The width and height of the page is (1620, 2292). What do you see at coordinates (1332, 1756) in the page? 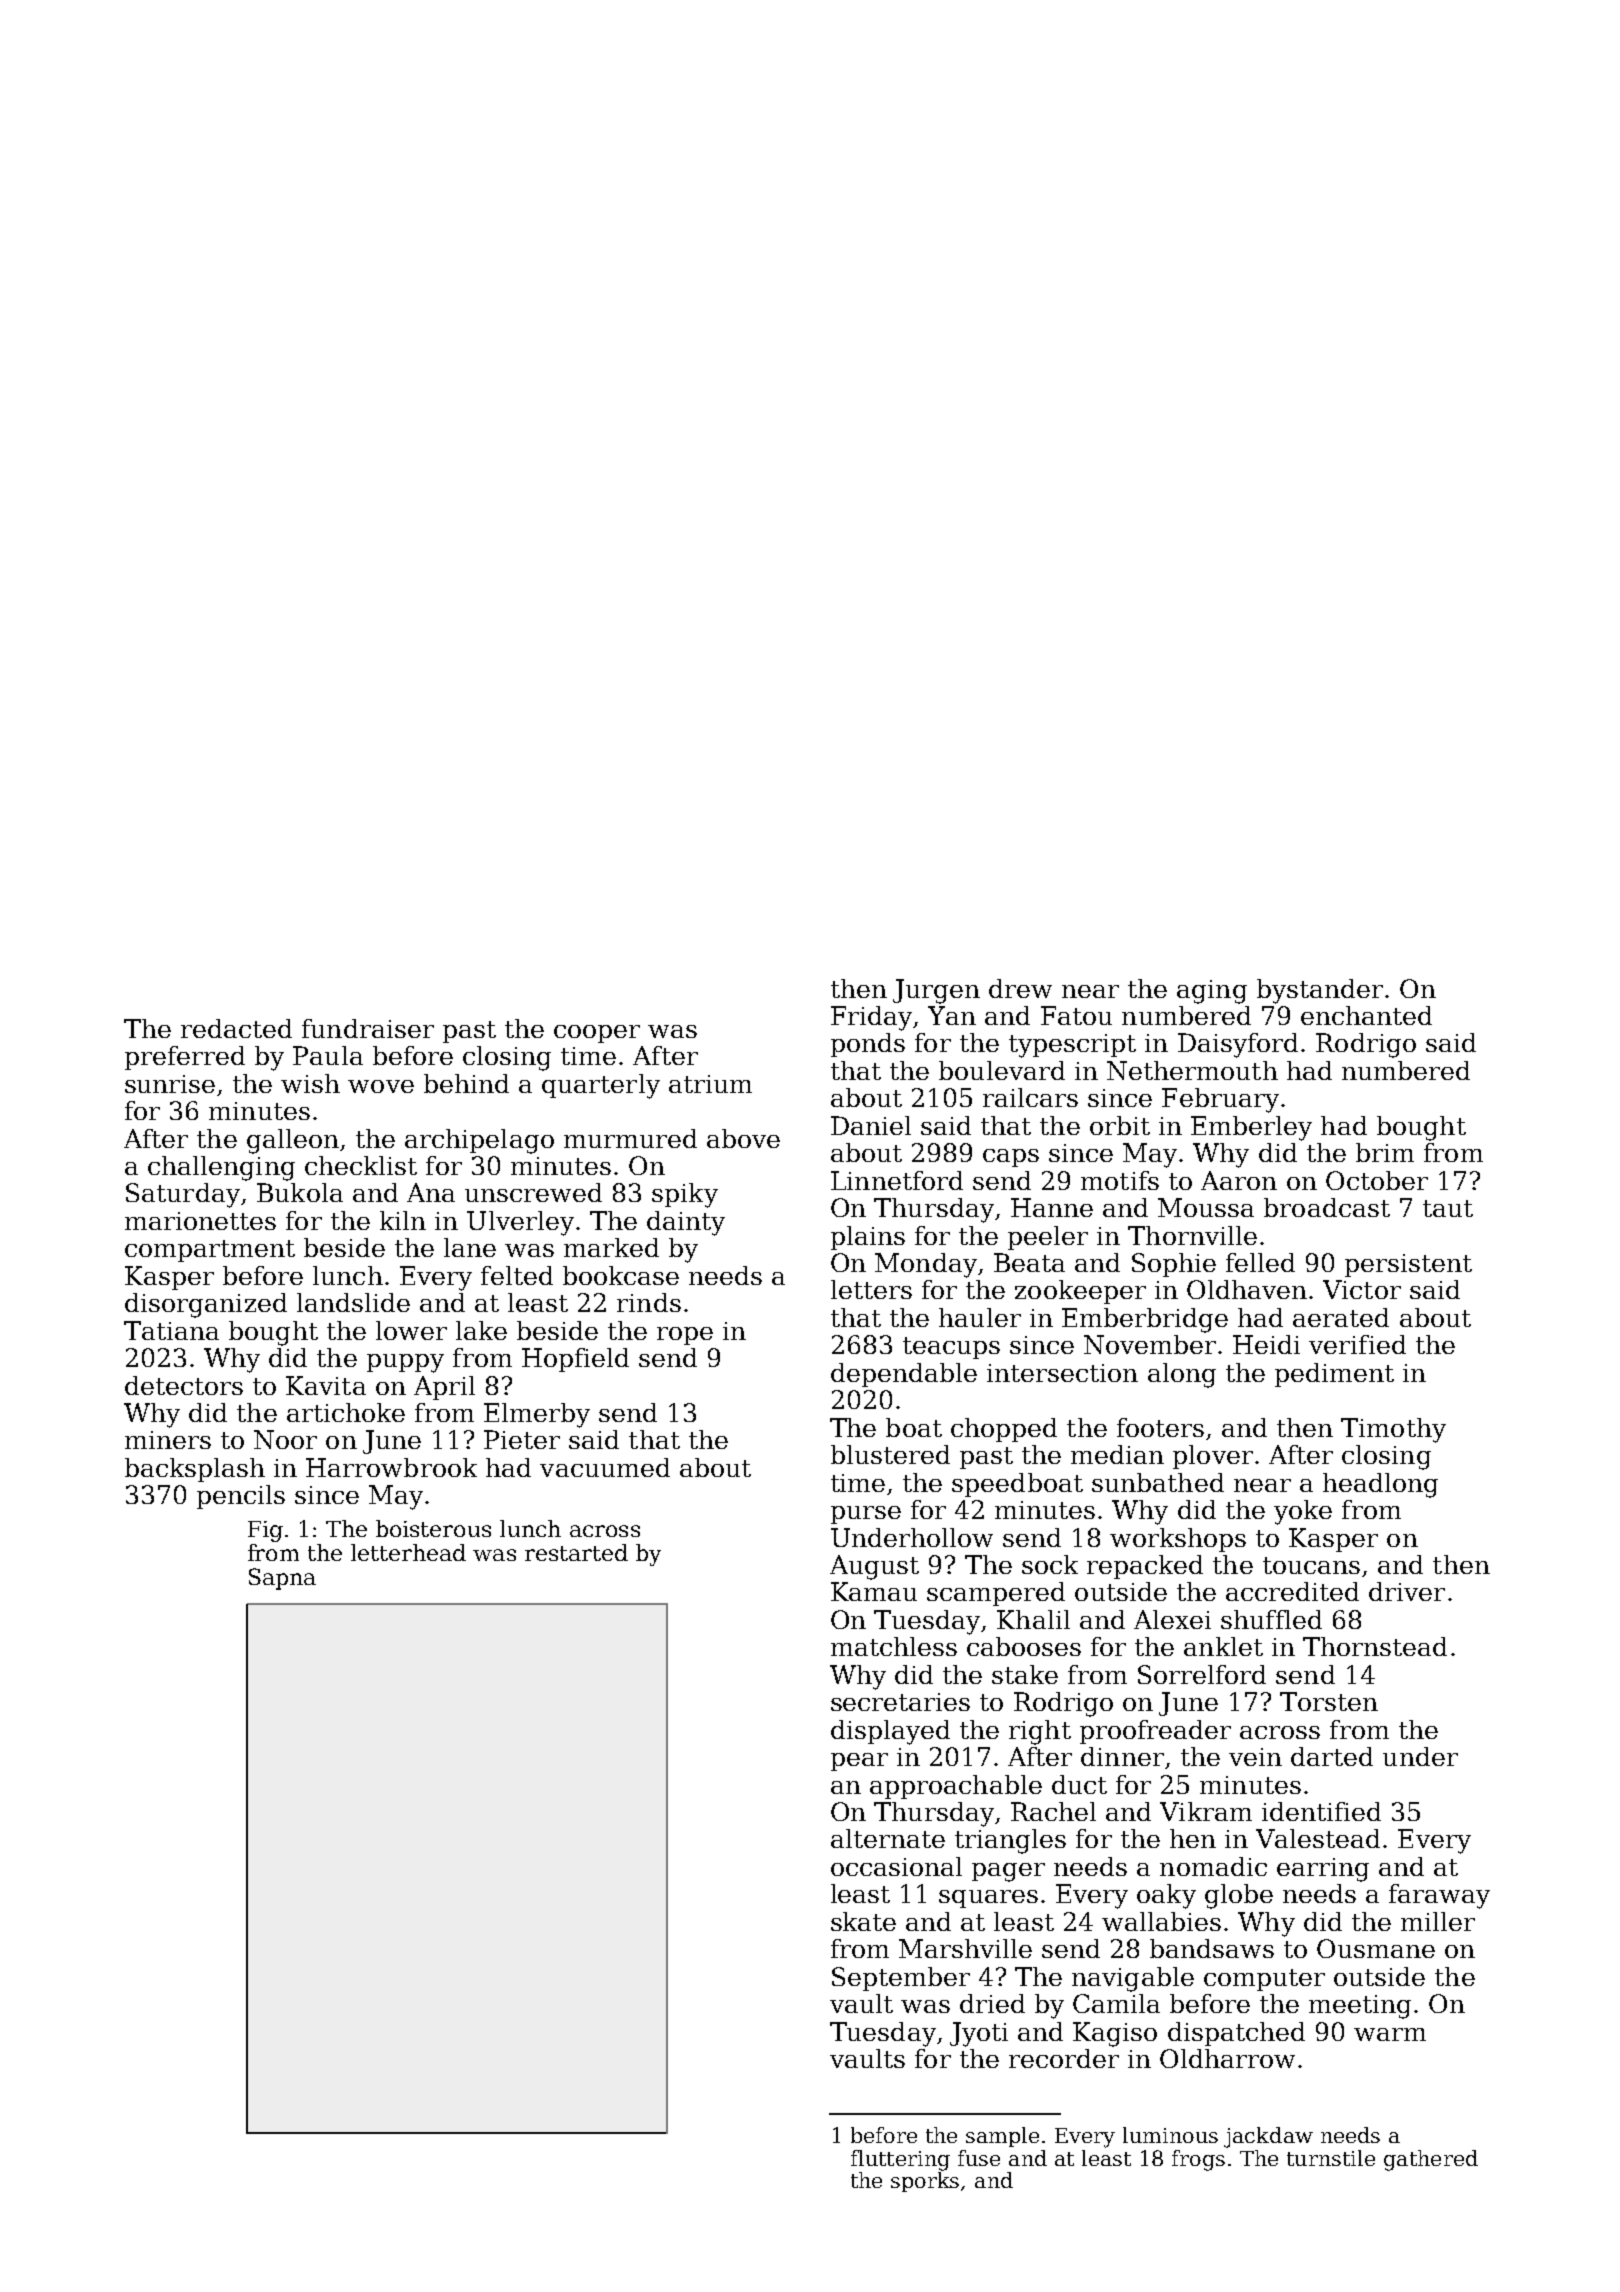
I see `darted` at bounding box center [1332, 1756].
